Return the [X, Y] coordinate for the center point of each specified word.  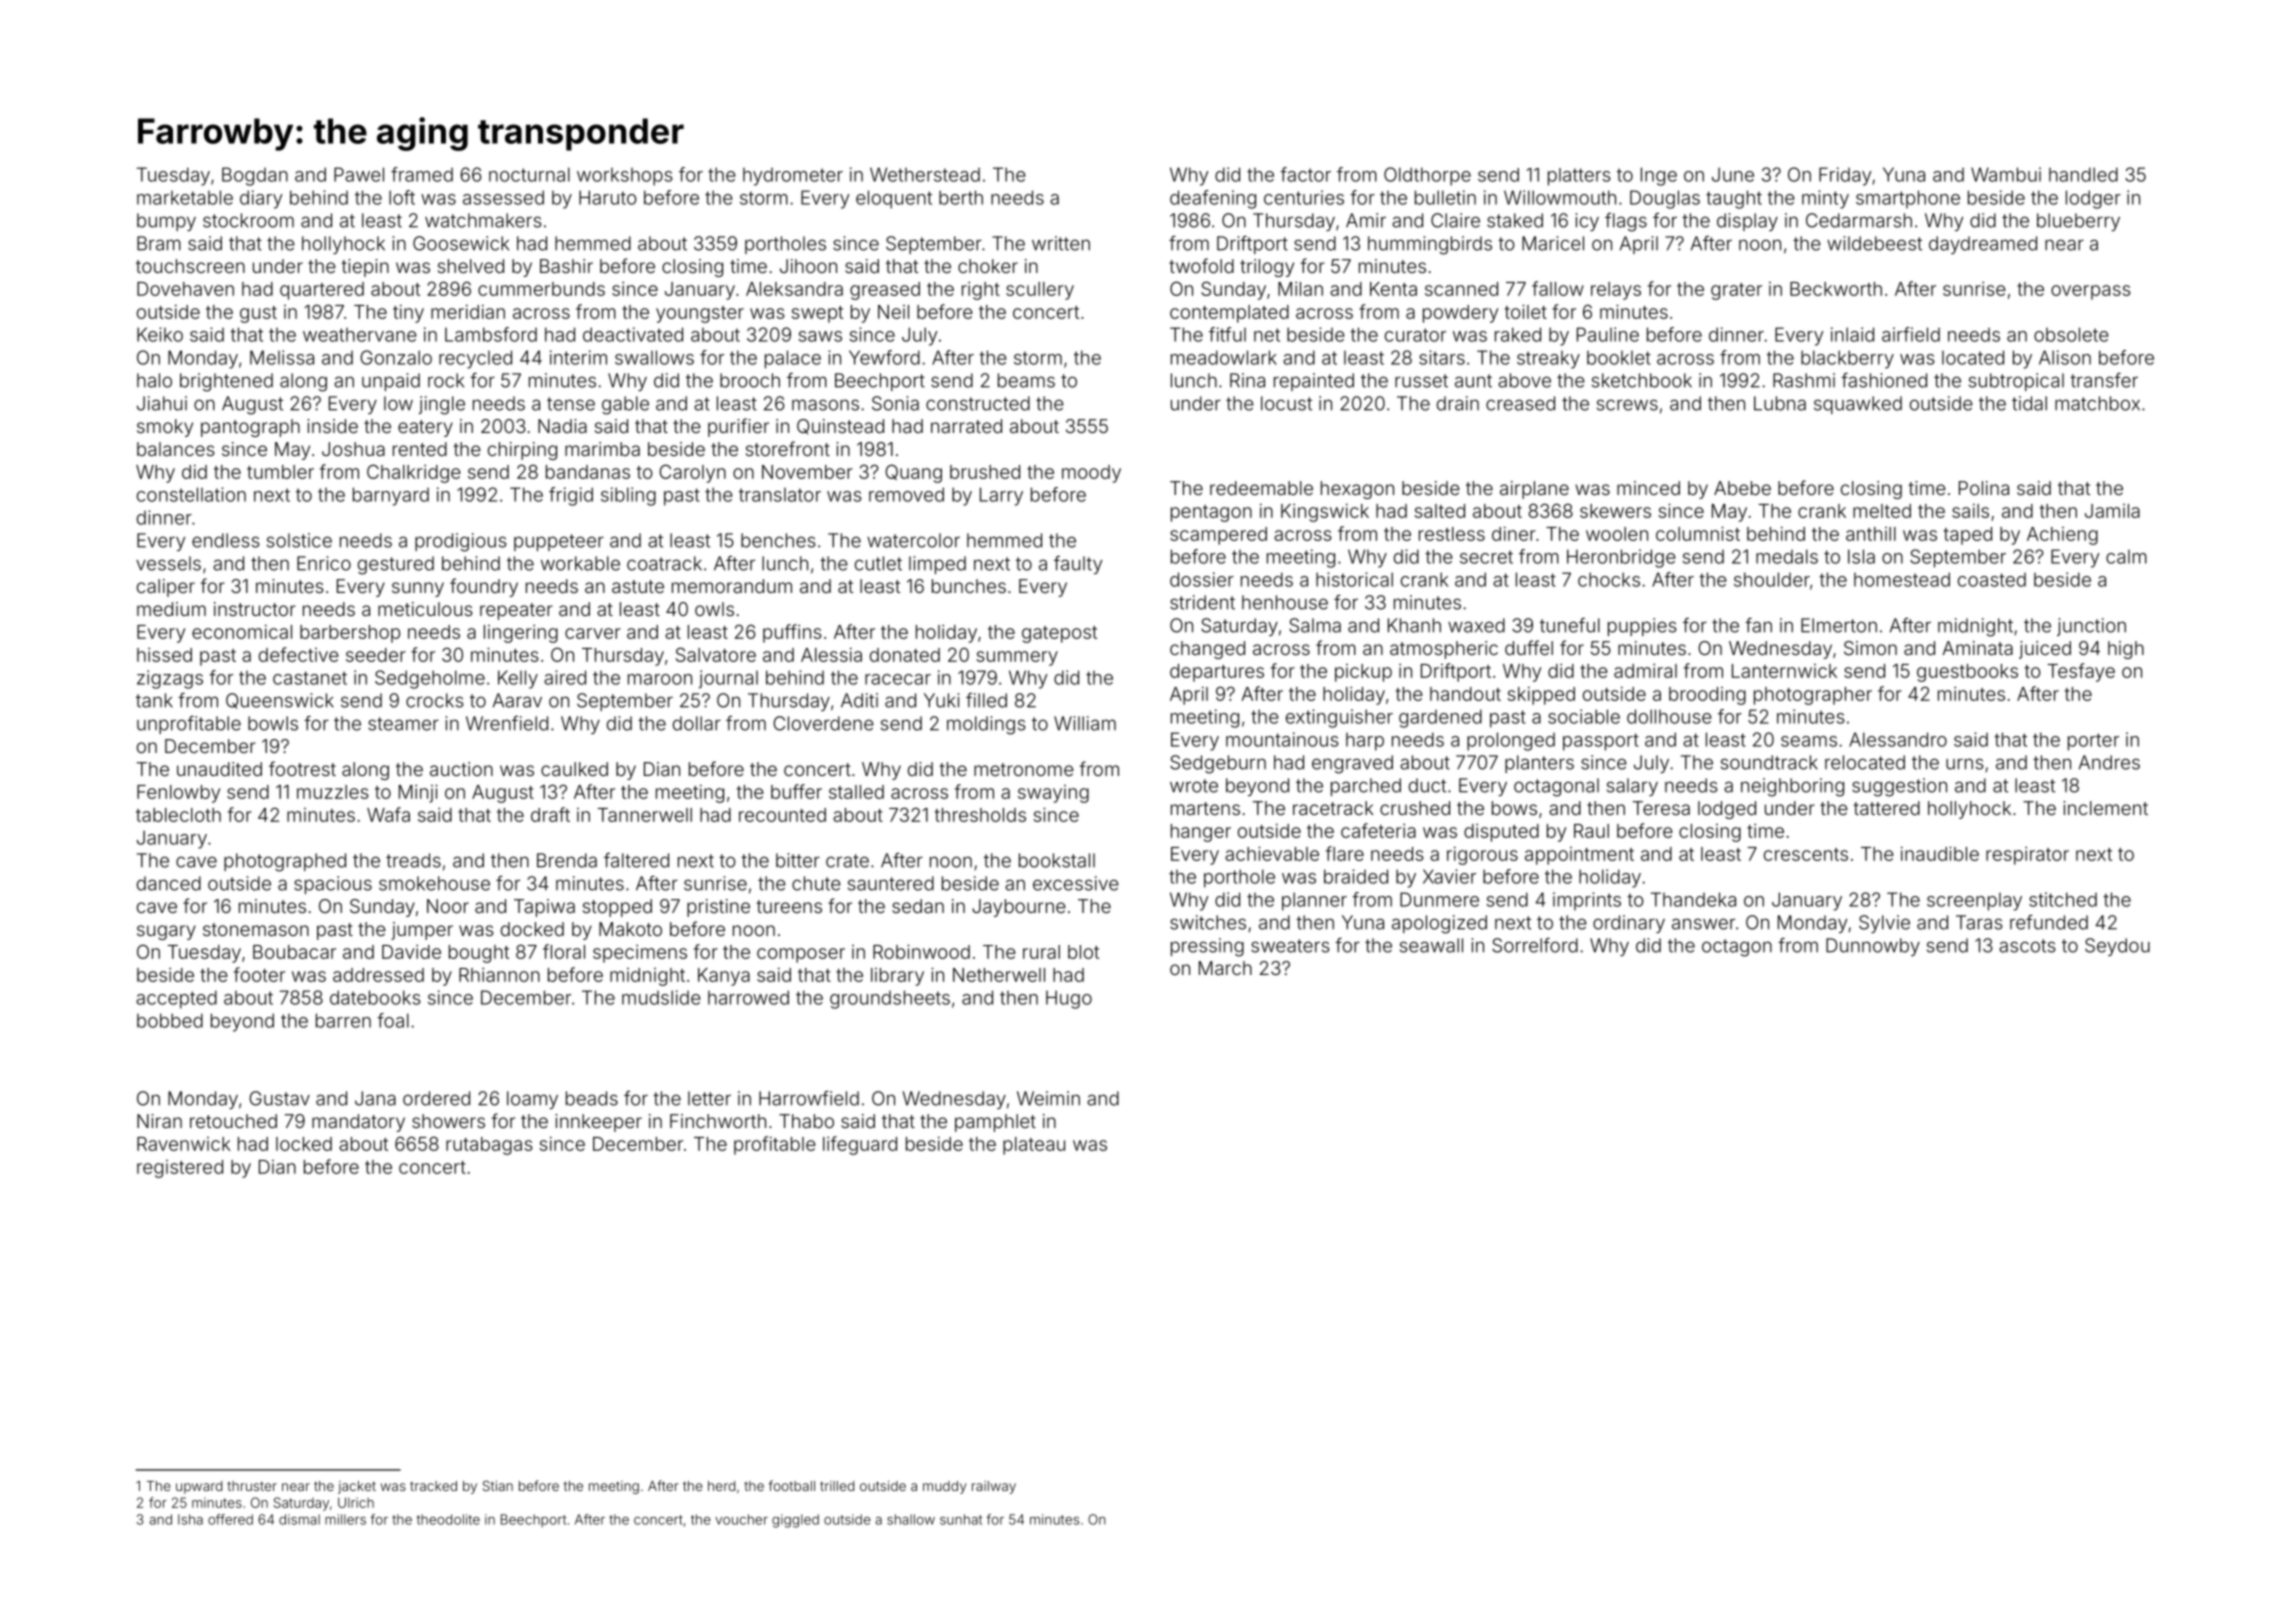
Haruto [607, 197]
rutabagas [489, 1146]
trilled [837, 1486]
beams [1026, 380]
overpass [2090, 292]
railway [994, 1487]
